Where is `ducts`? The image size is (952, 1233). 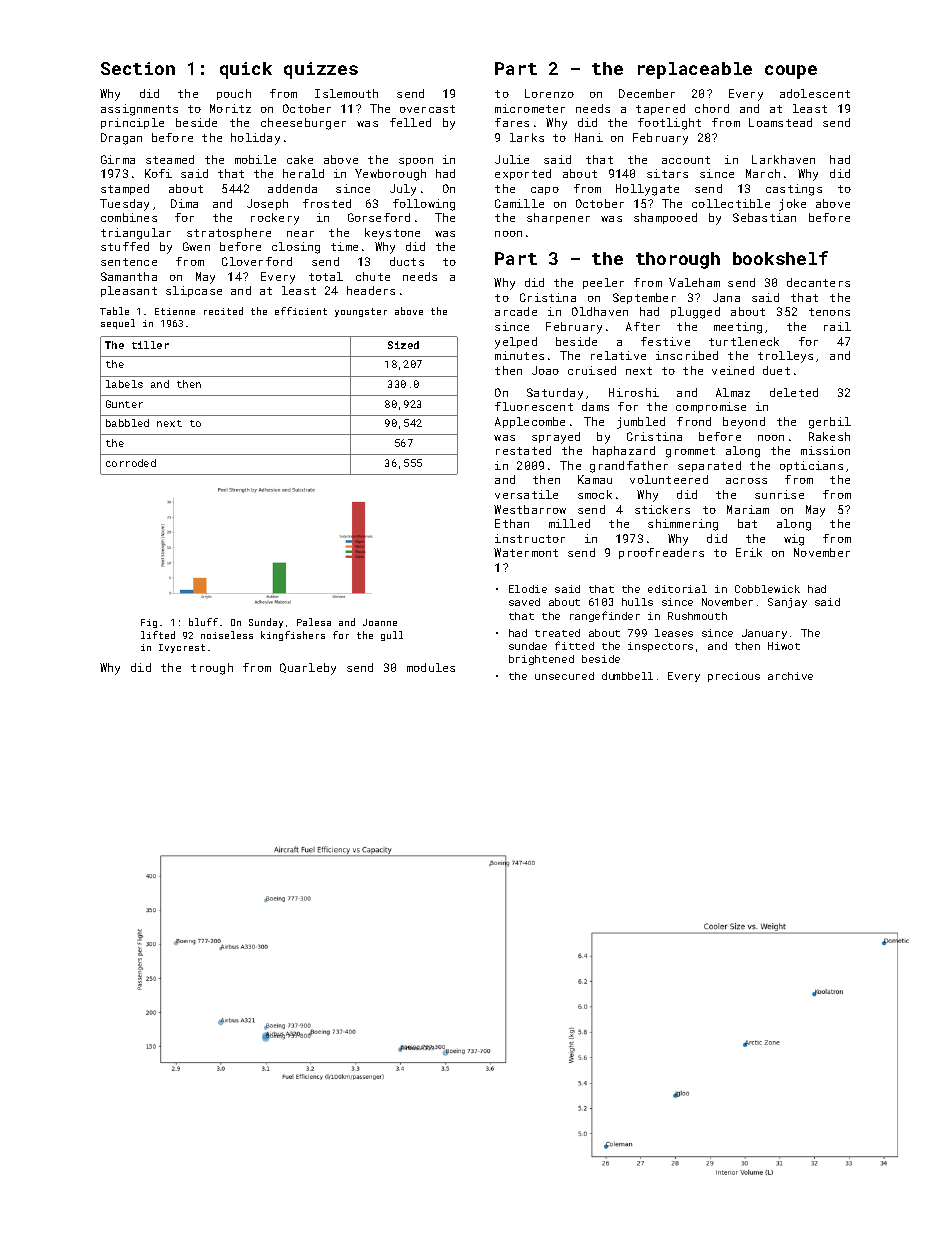 ducts is located at coordinates (407, 261).
